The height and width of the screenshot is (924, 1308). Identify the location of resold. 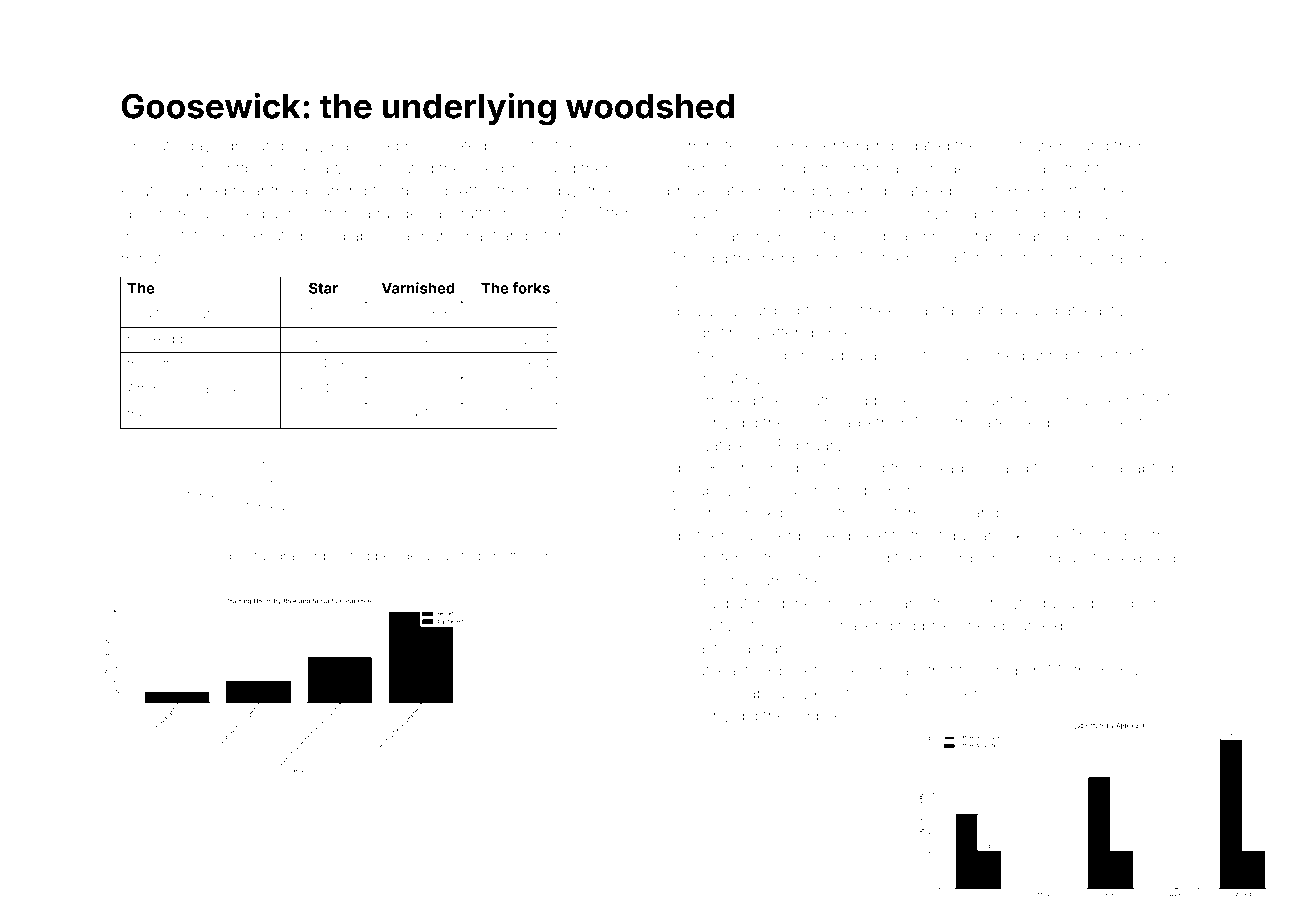
(720, 693).
